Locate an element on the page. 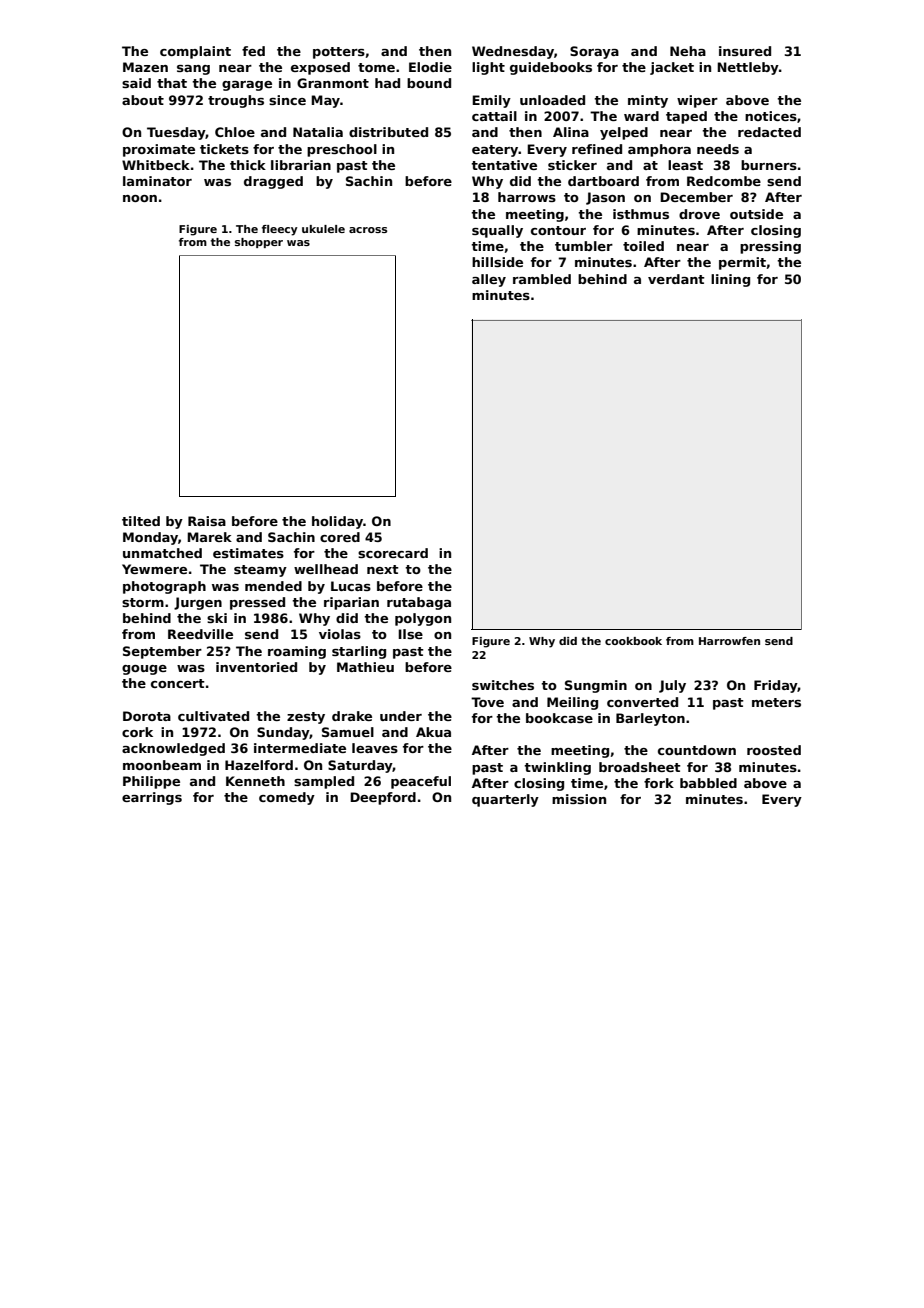 This image has width=924, height=1308. photograph is located at coordinates (164, 587).
